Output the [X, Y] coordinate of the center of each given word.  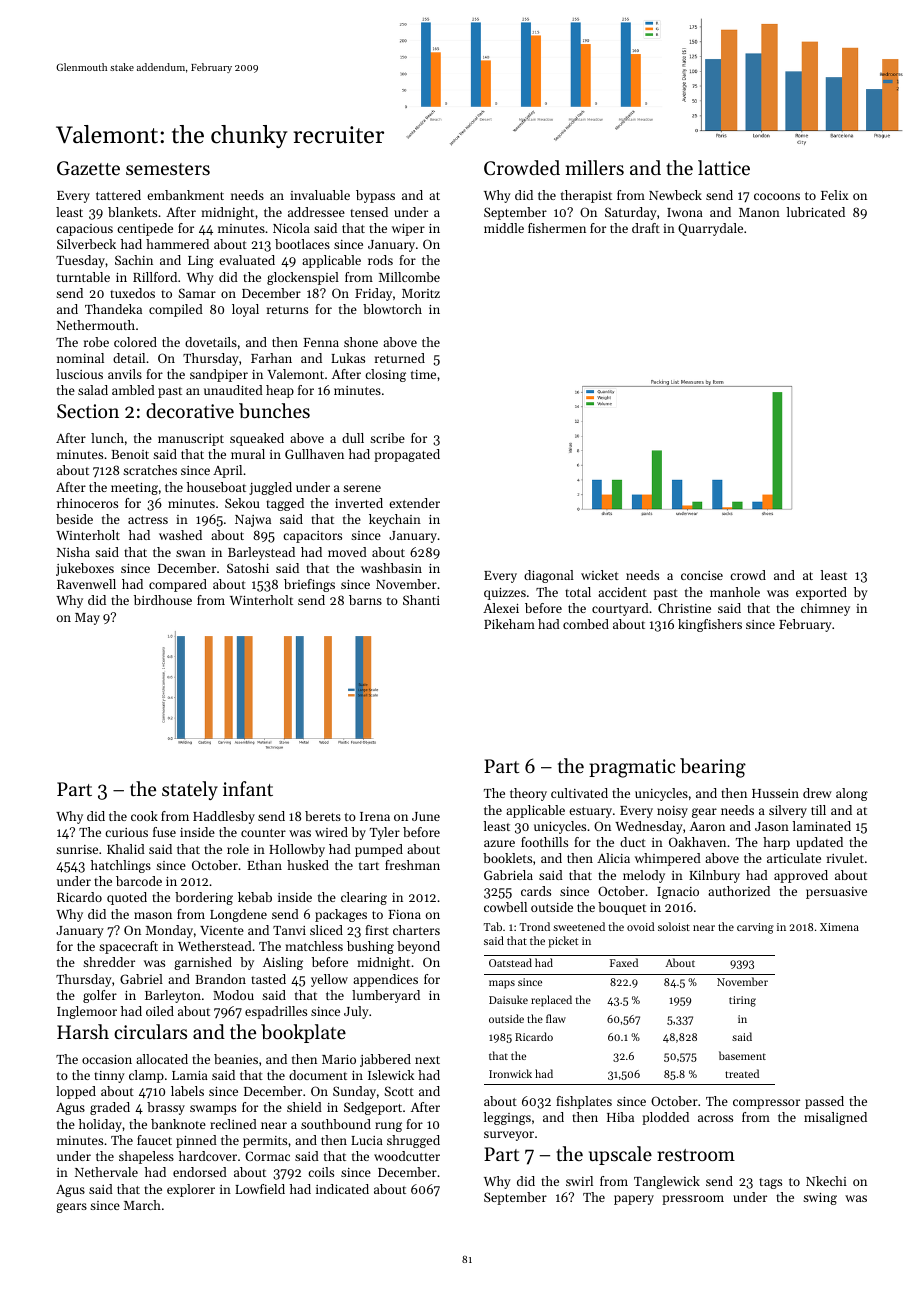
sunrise [77, 849]
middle [504, 228]
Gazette [88, 168]
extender [414, 503]
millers [595, 167]
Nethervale [106, 1172]
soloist [674, 926]
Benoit [130, 454]
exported [821, 593]
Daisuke [508, 999]
